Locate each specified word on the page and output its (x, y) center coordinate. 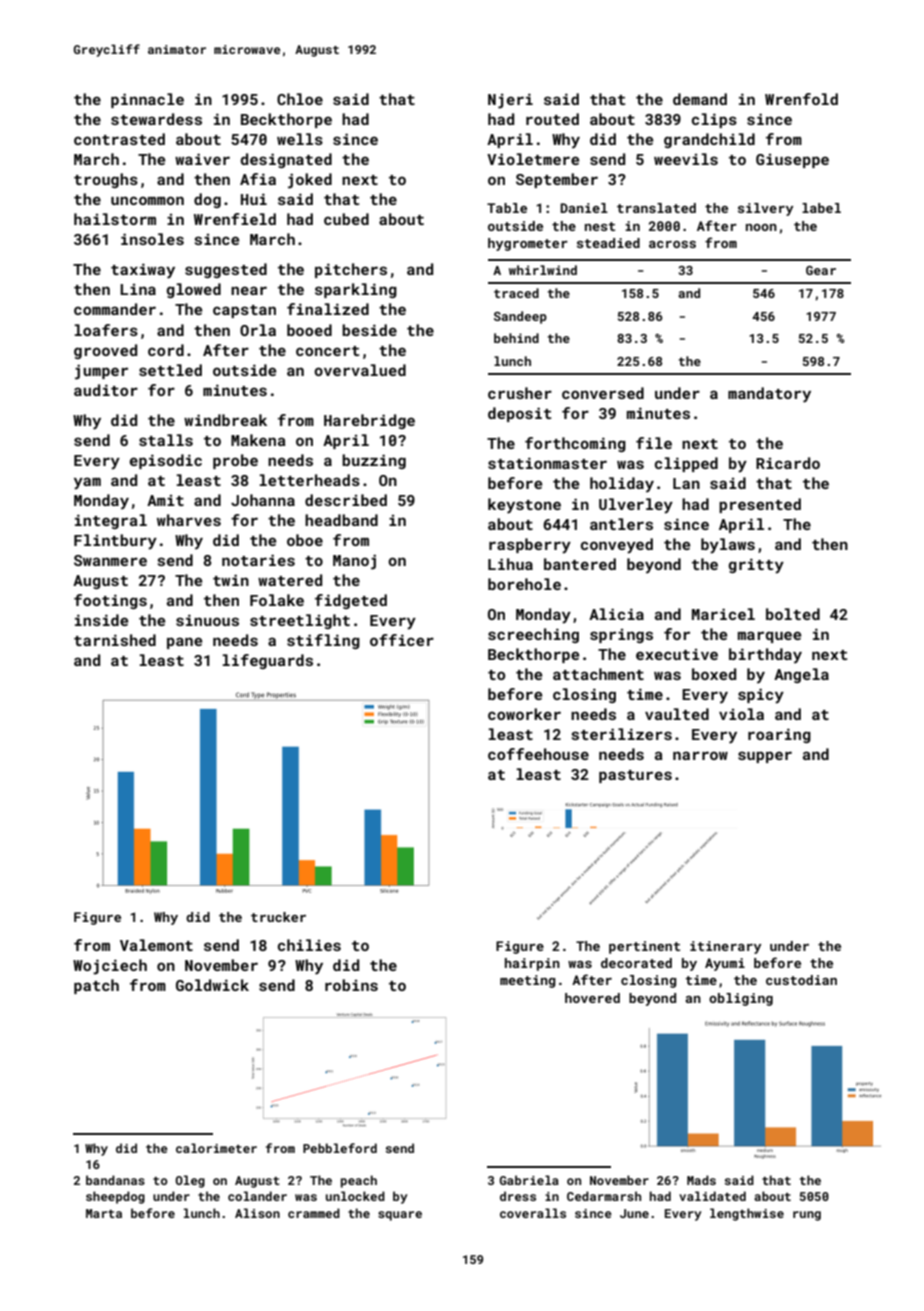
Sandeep (520, 317)
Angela (801, 675)
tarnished (115, 640)
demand (700, 99)
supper (765, 757)
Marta (104, 1213)
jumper (101, 372)
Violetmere (533, 159)
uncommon (147, 200)
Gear (821, 270)
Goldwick (212, 985)
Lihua (510, 564)
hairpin (532, 964)
